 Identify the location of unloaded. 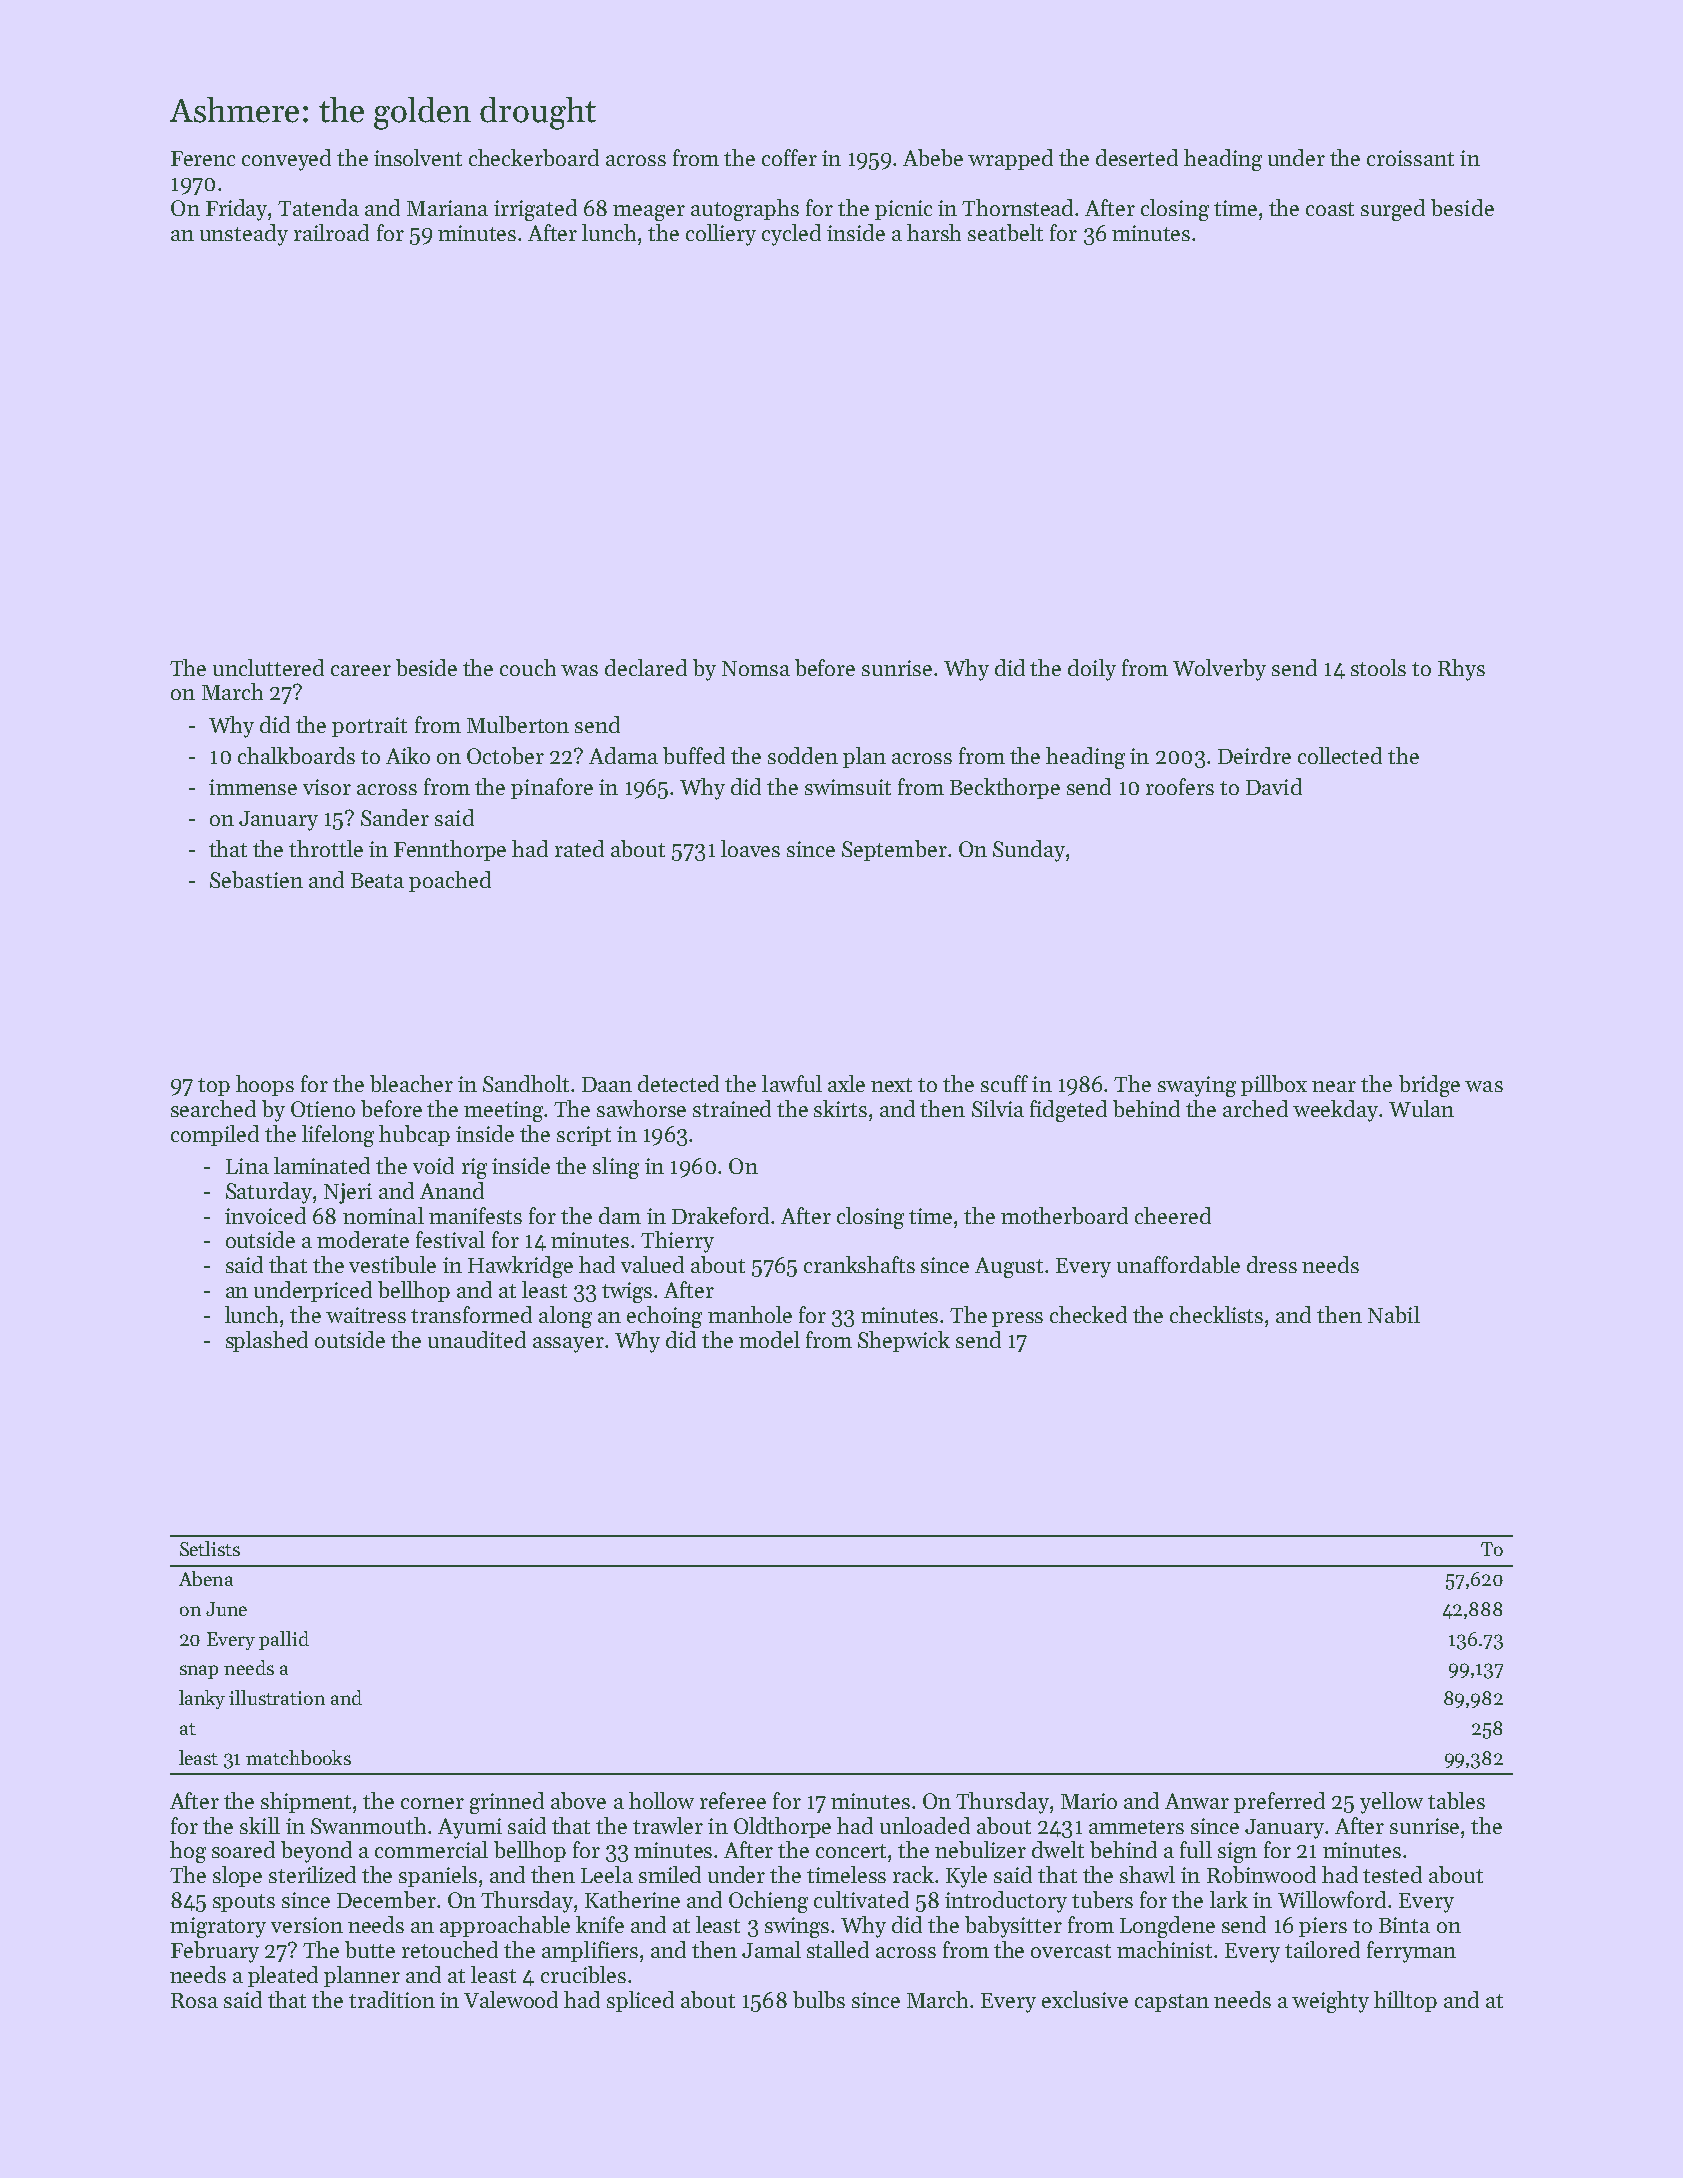
(925, 1825).
